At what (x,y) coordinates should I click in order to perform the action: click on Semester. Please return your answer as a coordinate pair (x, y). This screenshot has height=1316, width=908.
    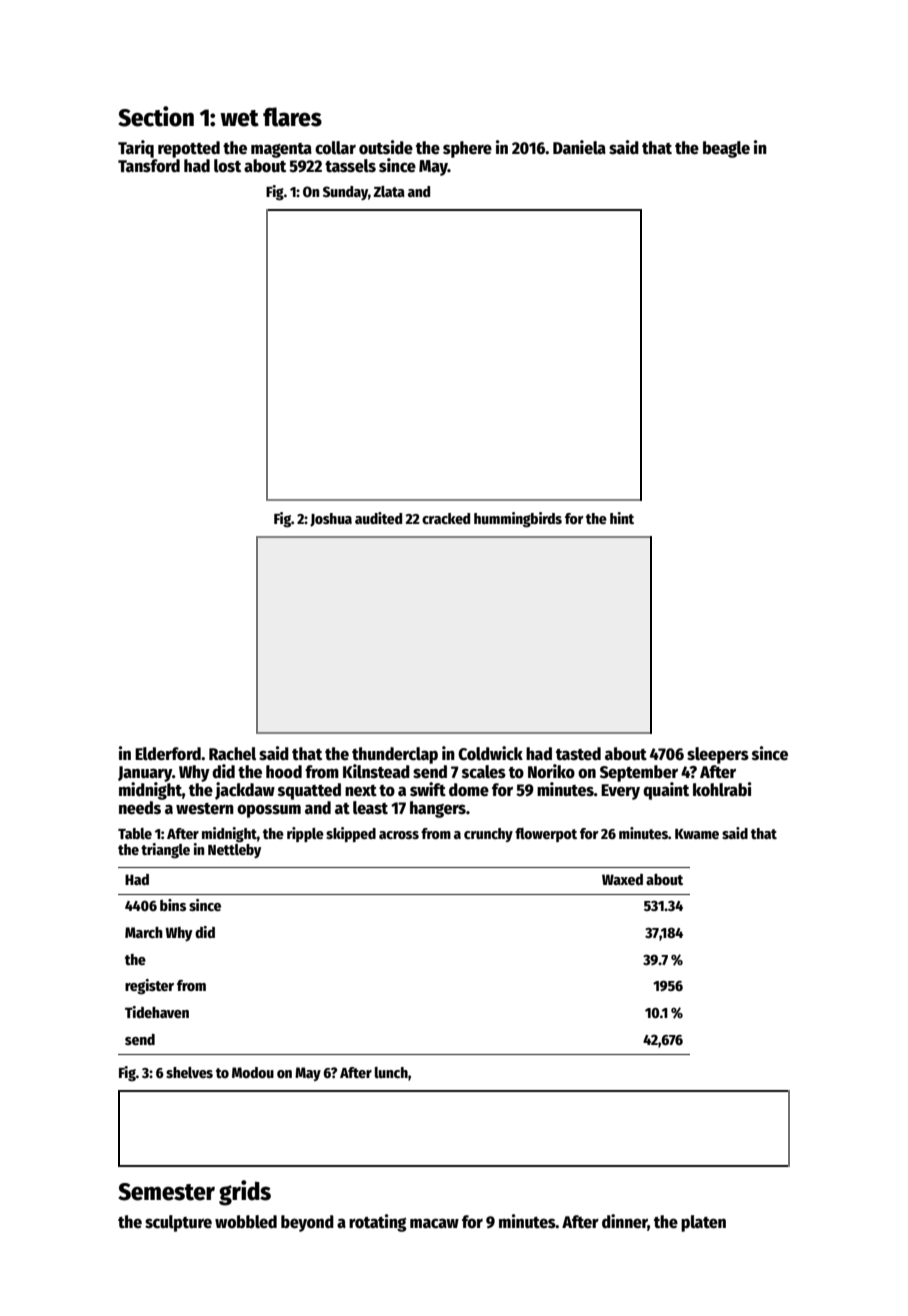
    Looking at the image, I should click on (166, 1192).
